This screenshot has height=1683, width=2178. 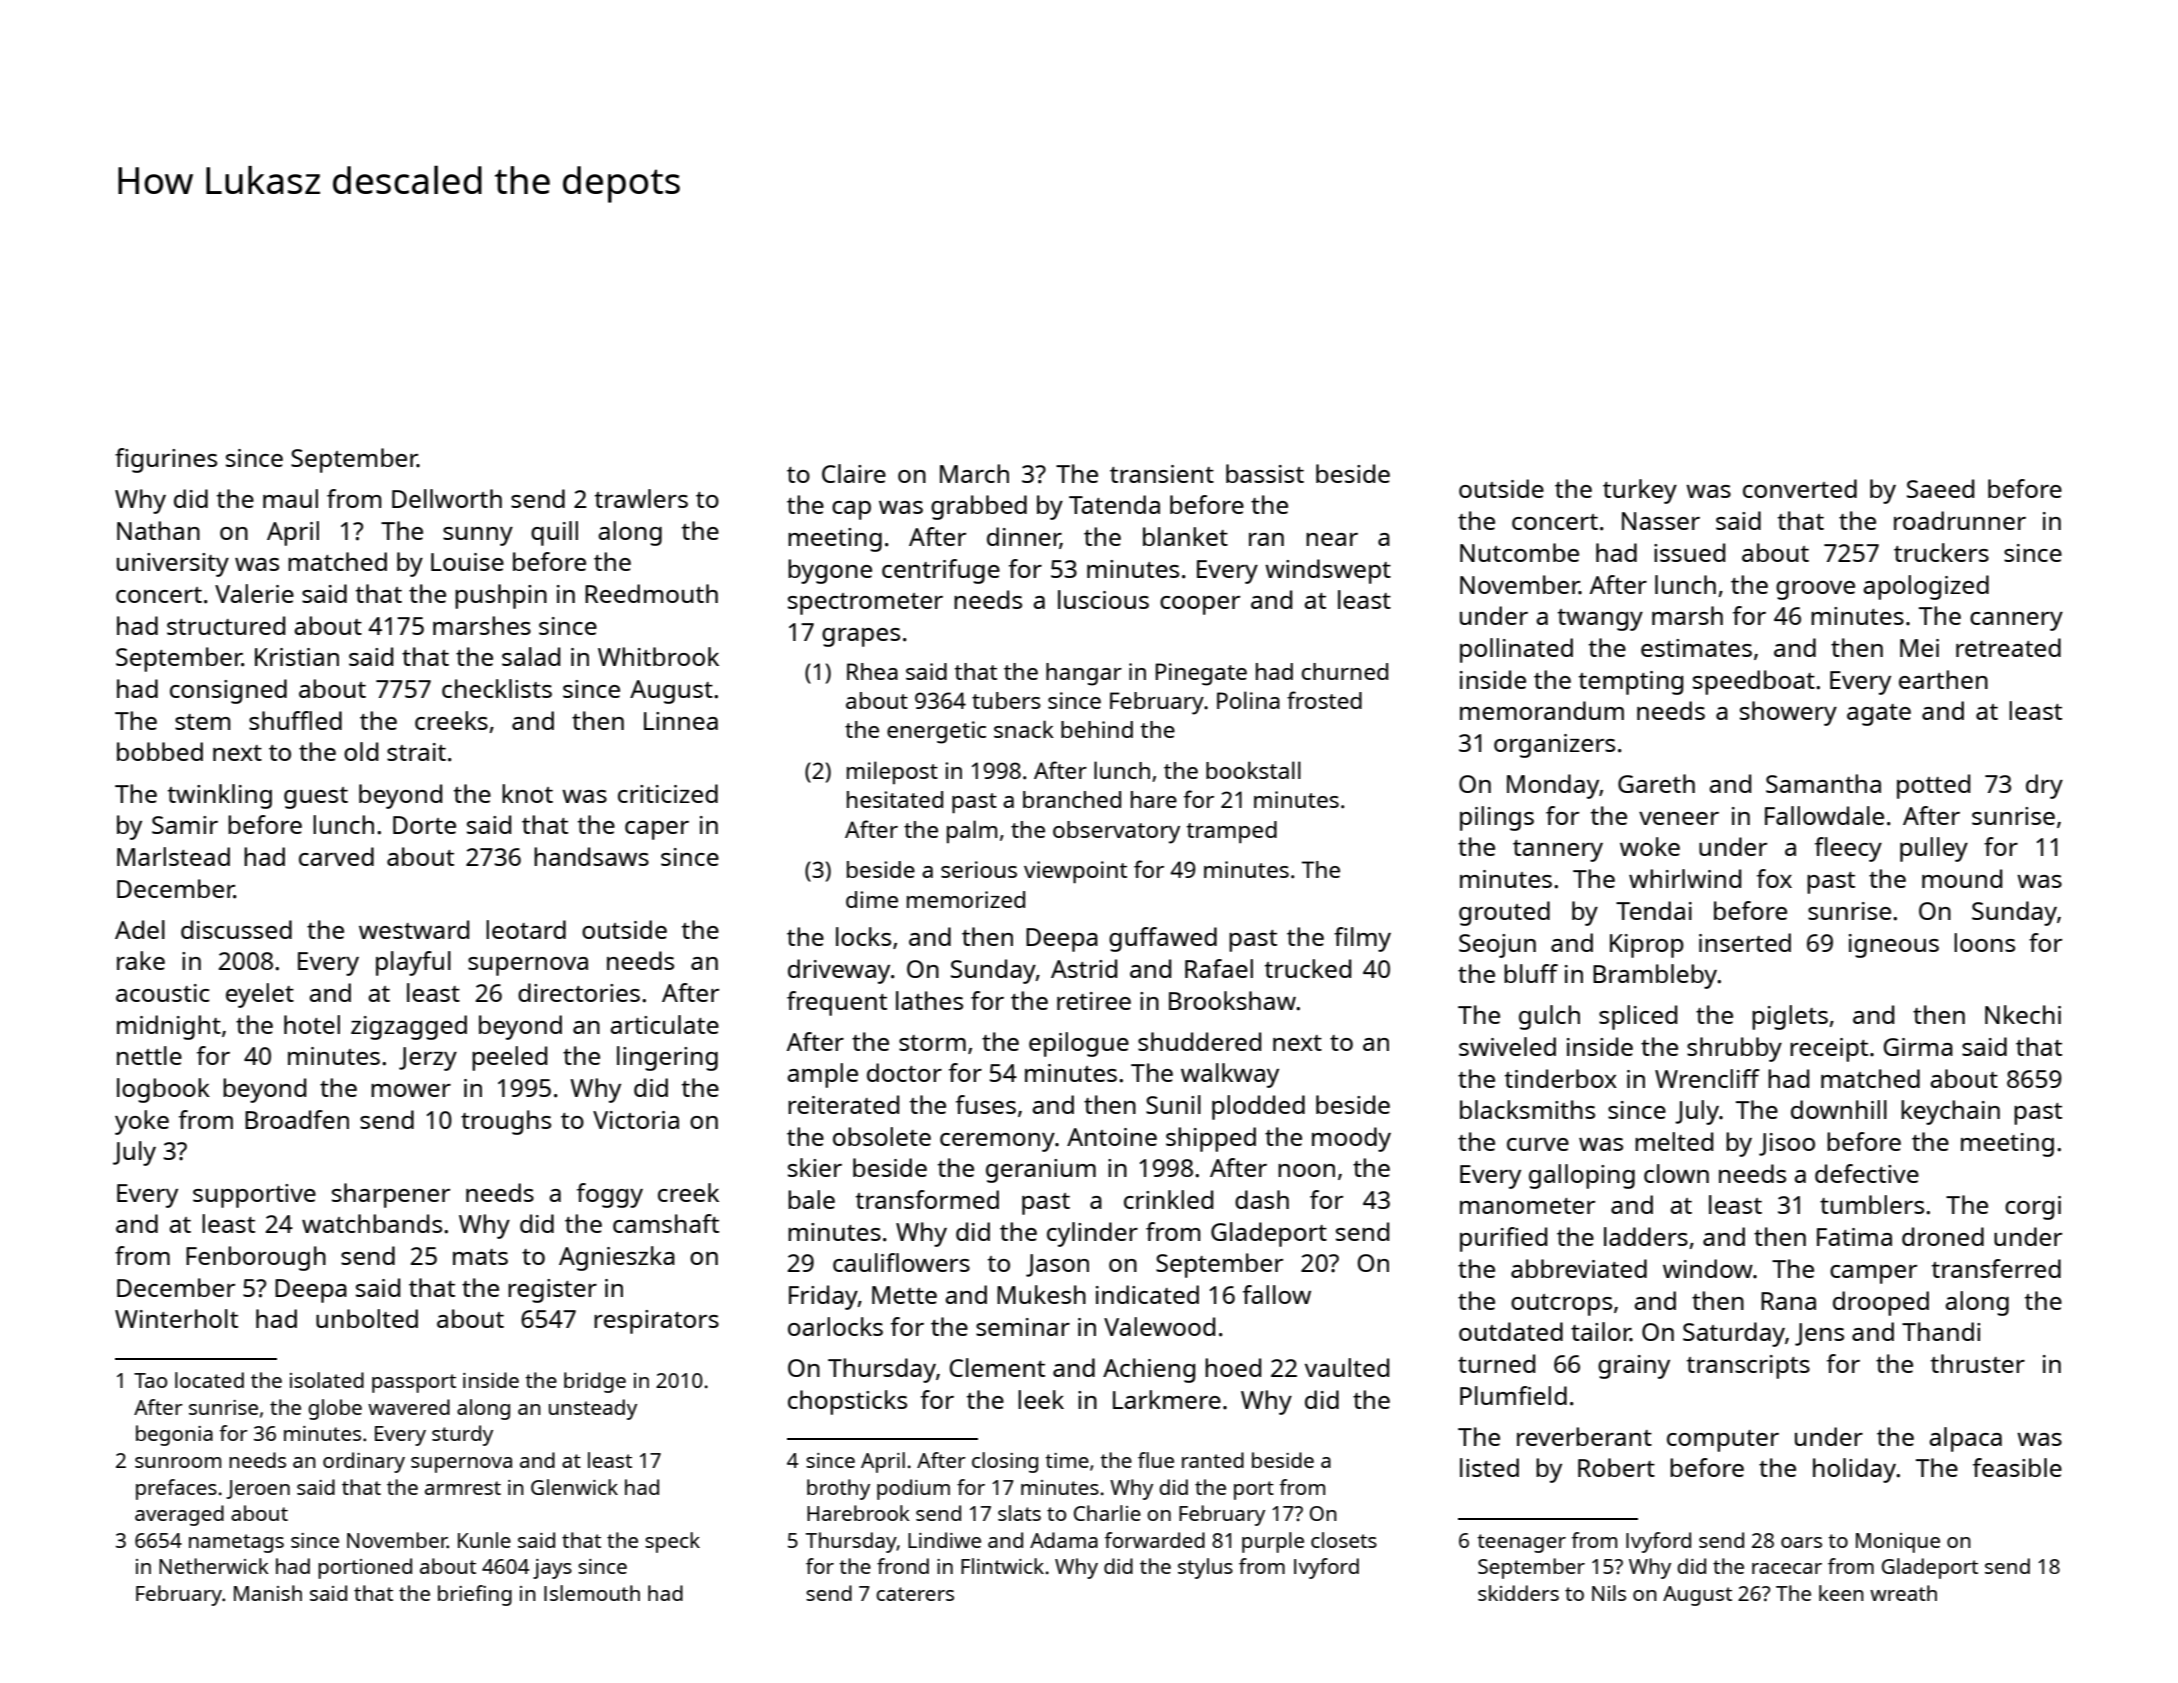 What do you see at coordinates (214, 1566) in the screenshot?
I see `Netherwick` at bounding box center [214, 1566].
